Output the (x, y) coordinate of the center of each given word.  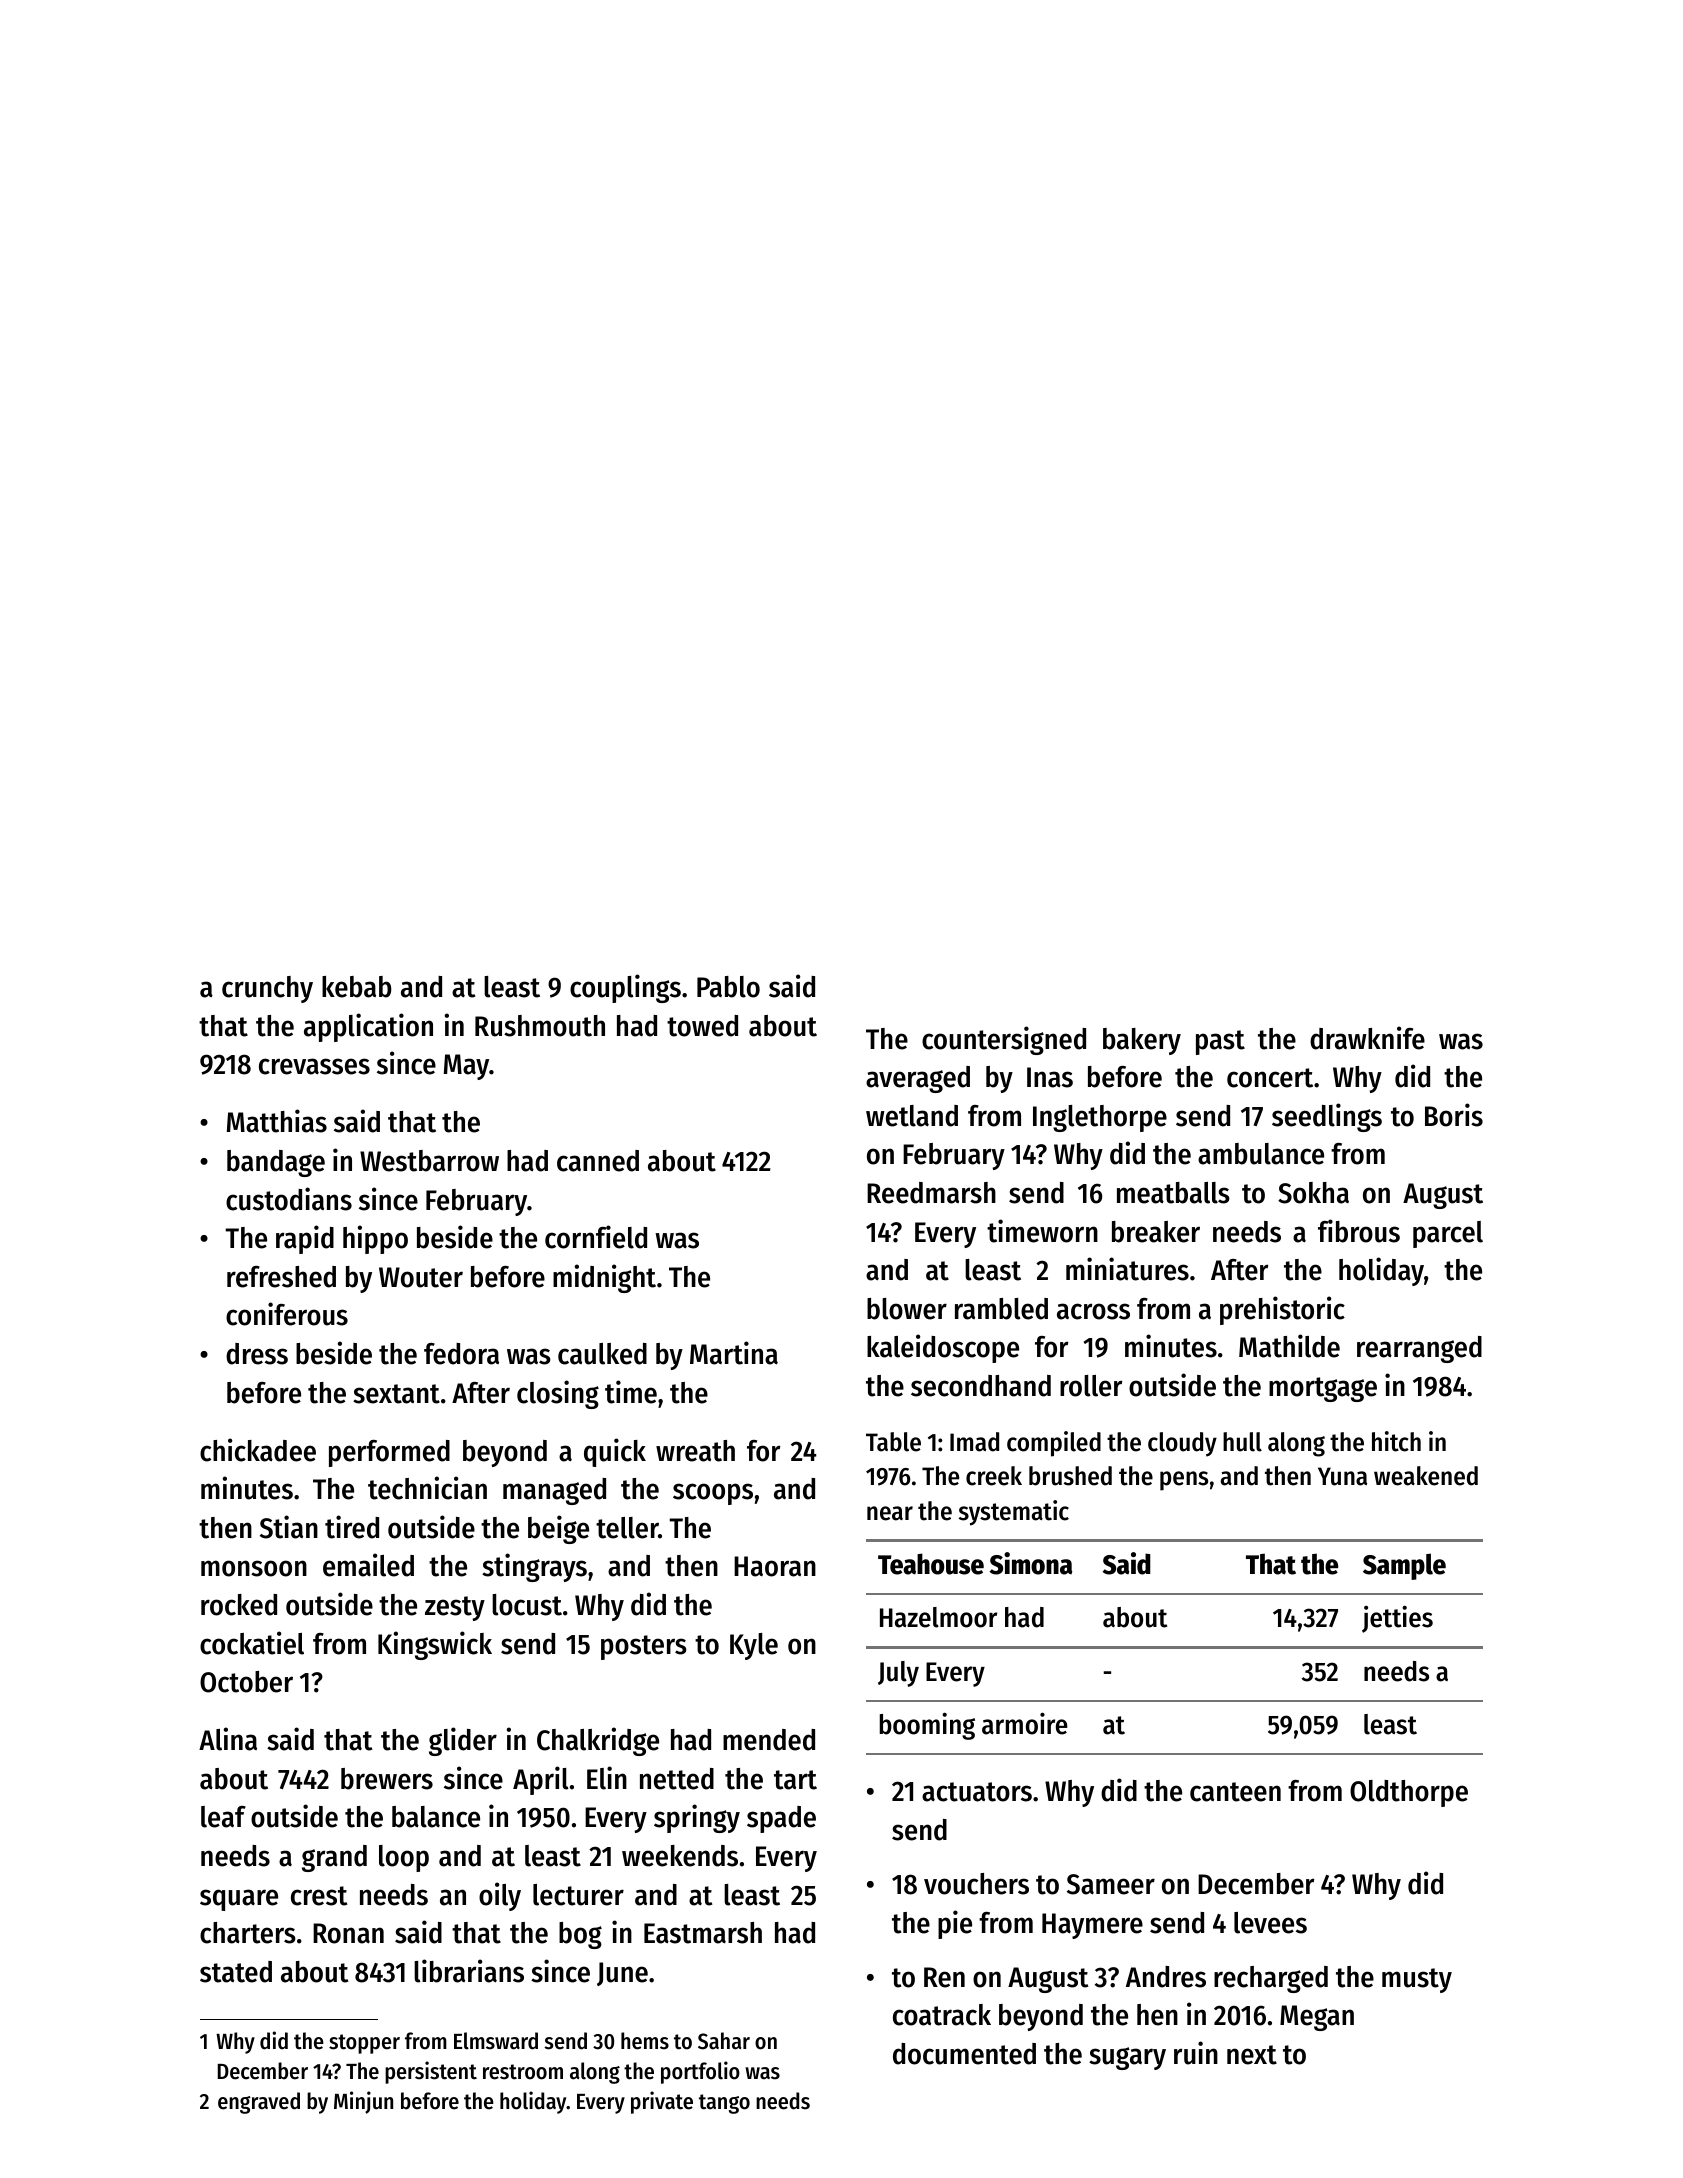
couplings (625, 988)
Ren (944, 1977)
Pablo (728, 987)
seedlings (1327, 1117)
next (1252, 2055)
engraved (259, 2103)
